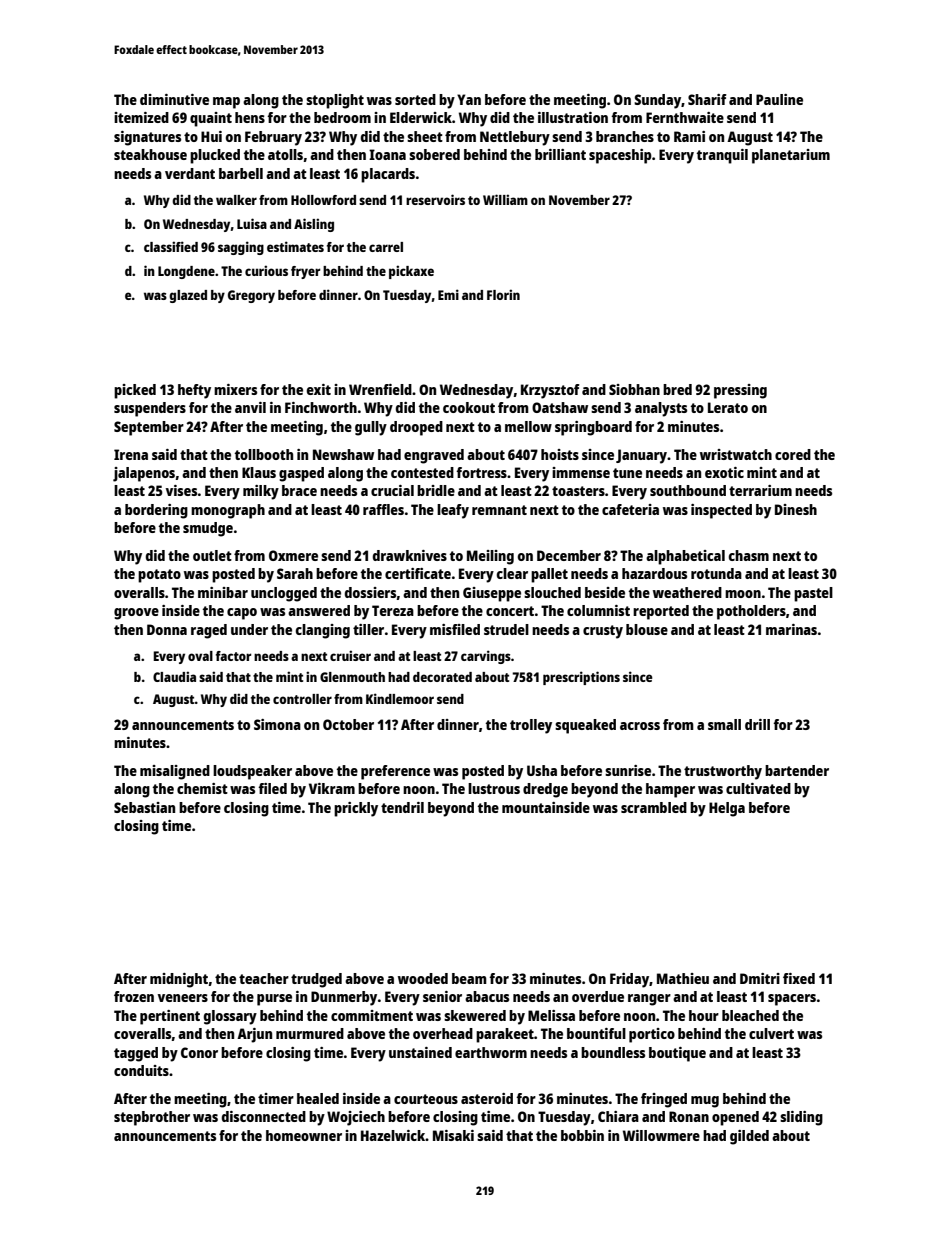 The image size is (952, 1233). Describe the element at coordinates (560, 154) in the screenshot. I see `brilliant` at that location.
